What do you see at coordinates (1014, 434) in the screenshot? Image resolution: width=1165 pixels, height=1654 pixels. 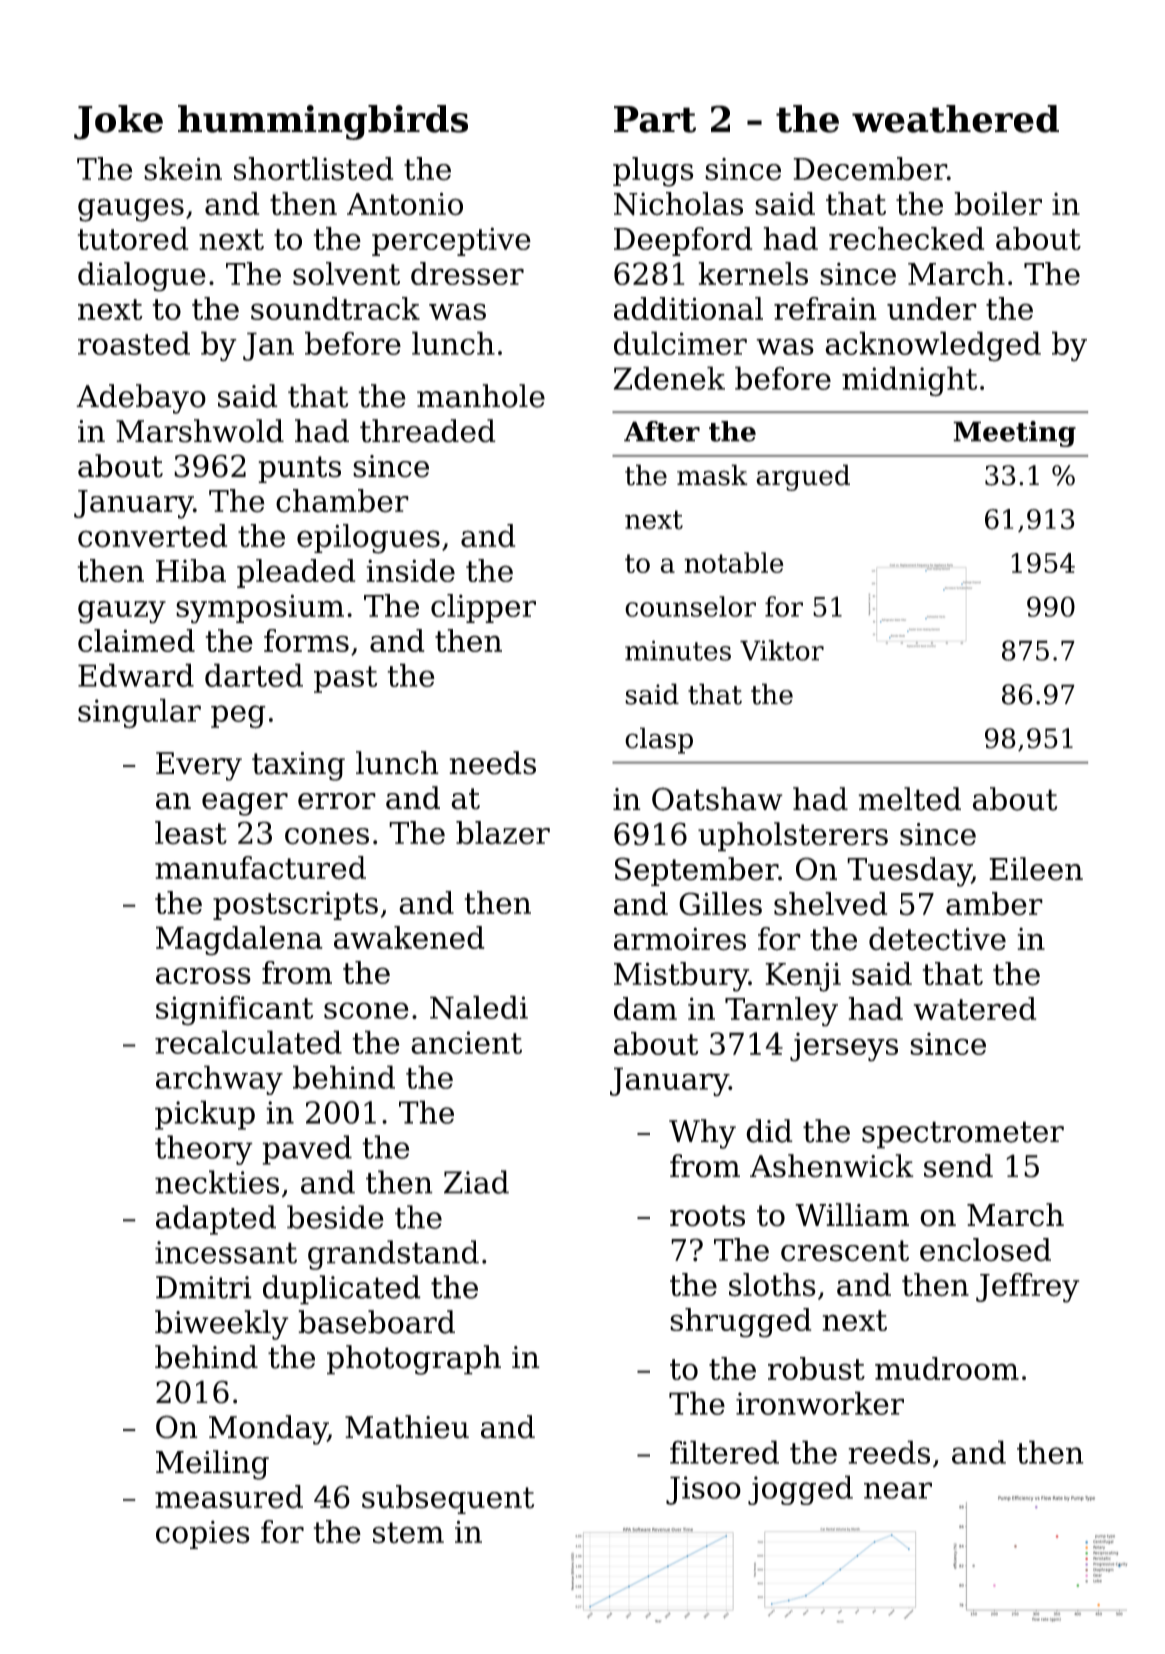 I see `Meeting` at bounding box center [1014, 434].
